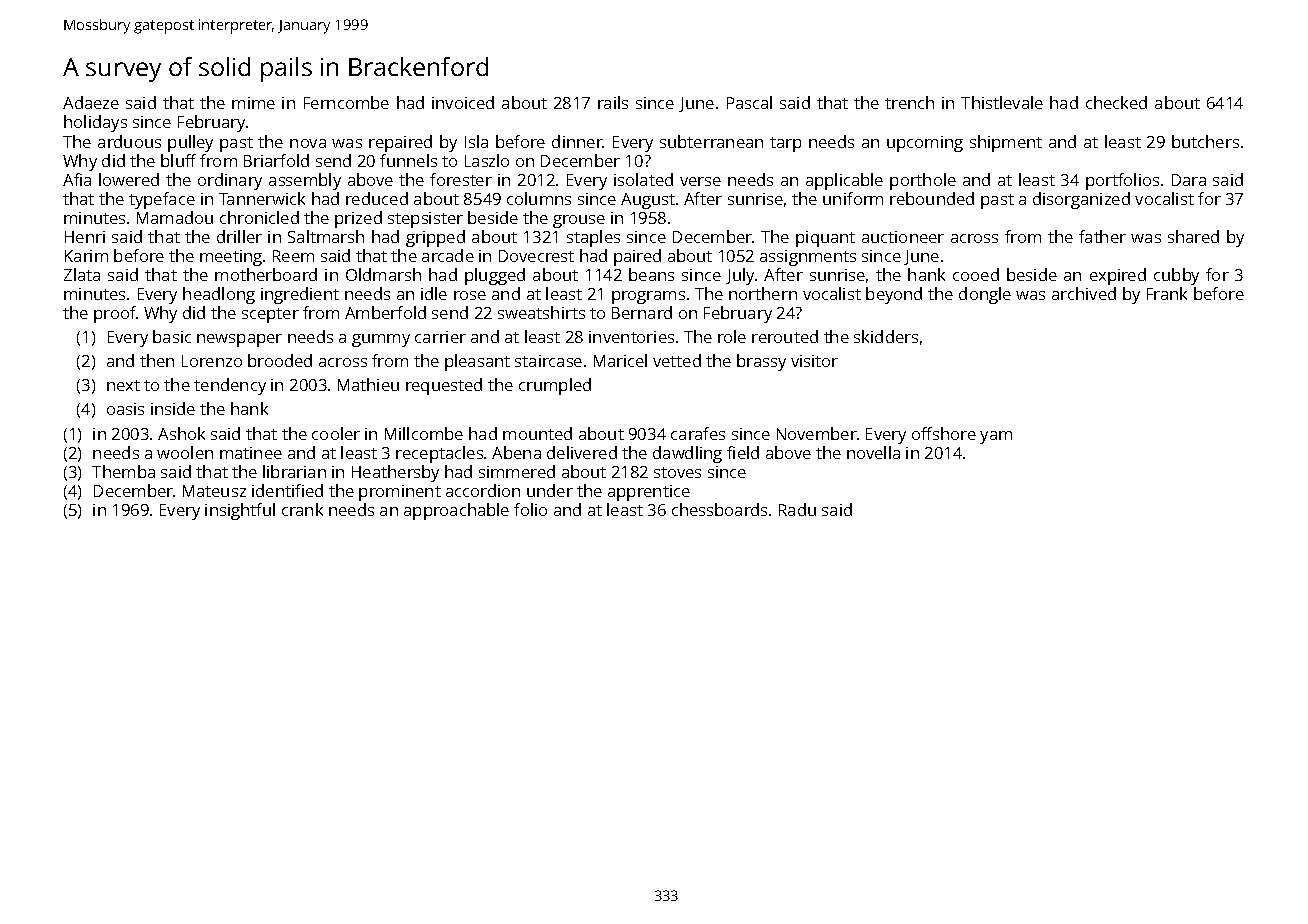 The height and width of the screenshot is (924, 1308). What do you see at coordinates (996, 437) in the screenshot?
I see `yam` at bounding box center [996, 437].
